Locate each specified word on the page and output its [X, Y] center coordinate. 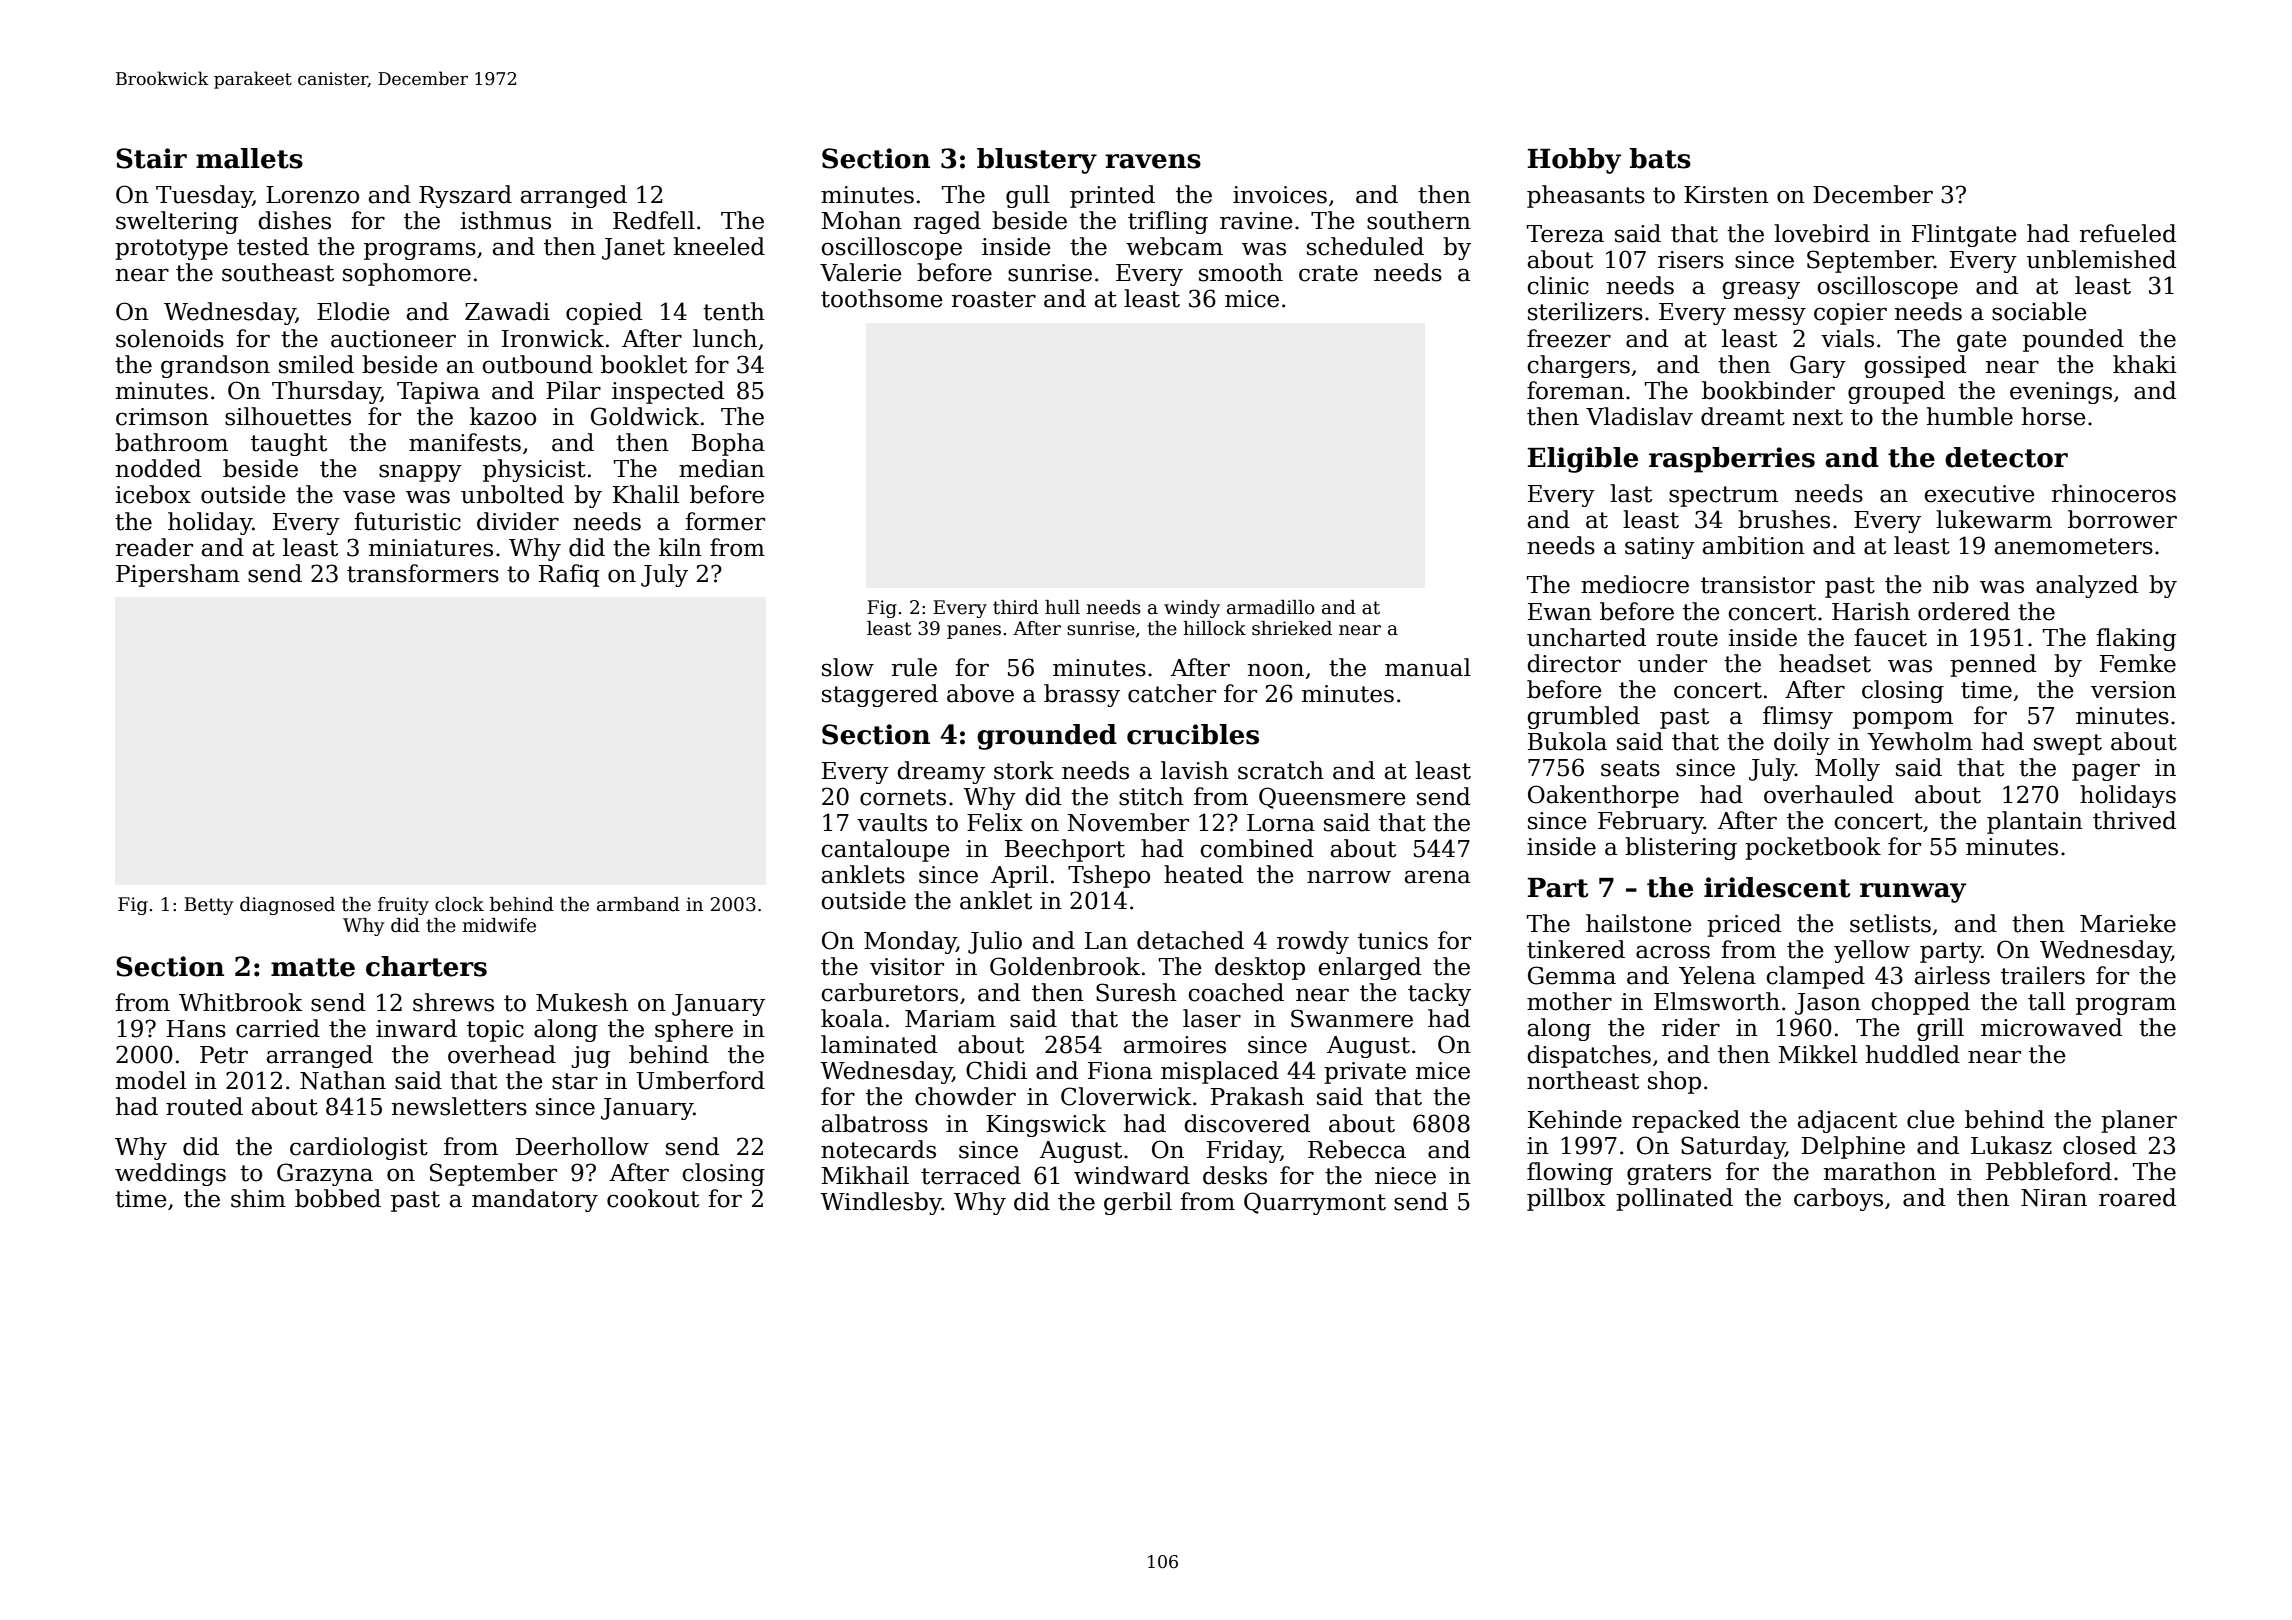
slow [848, 667]
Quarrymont [1315, 1203]
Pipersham [178, 575]
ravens [1153, 161]
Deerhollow [582, 1146]
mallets [249, 158]
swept [2068, 744]
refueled [2128, 233]
